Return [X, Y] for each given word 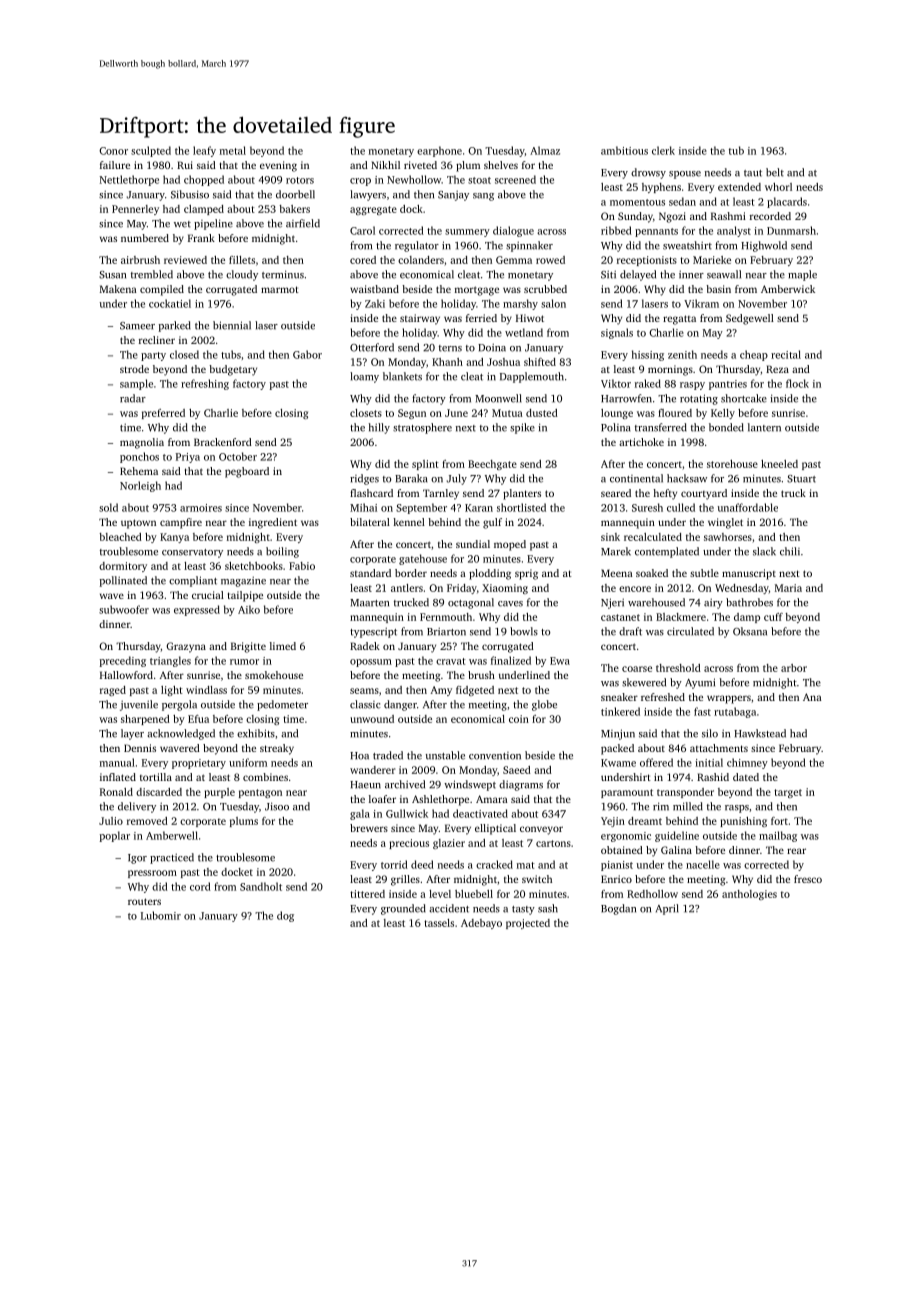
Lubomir [161, 915]
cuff [773, 617]
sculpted [151, 151]
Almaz [545, 150]
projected [528, 924]
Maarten [369, 603]
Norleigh [140, 486]
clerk [663, 150]
